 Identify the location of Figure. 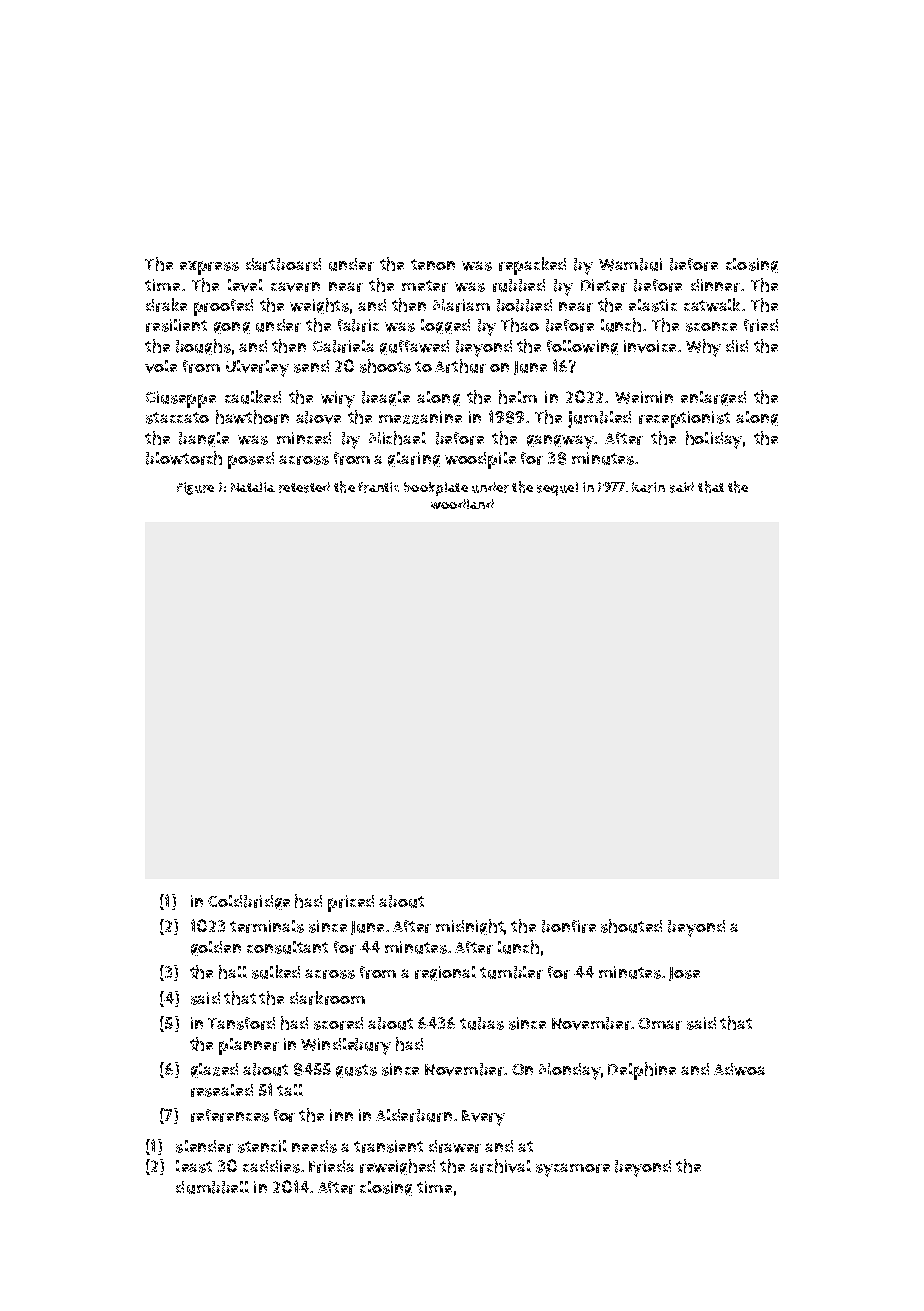
(195, 488).
